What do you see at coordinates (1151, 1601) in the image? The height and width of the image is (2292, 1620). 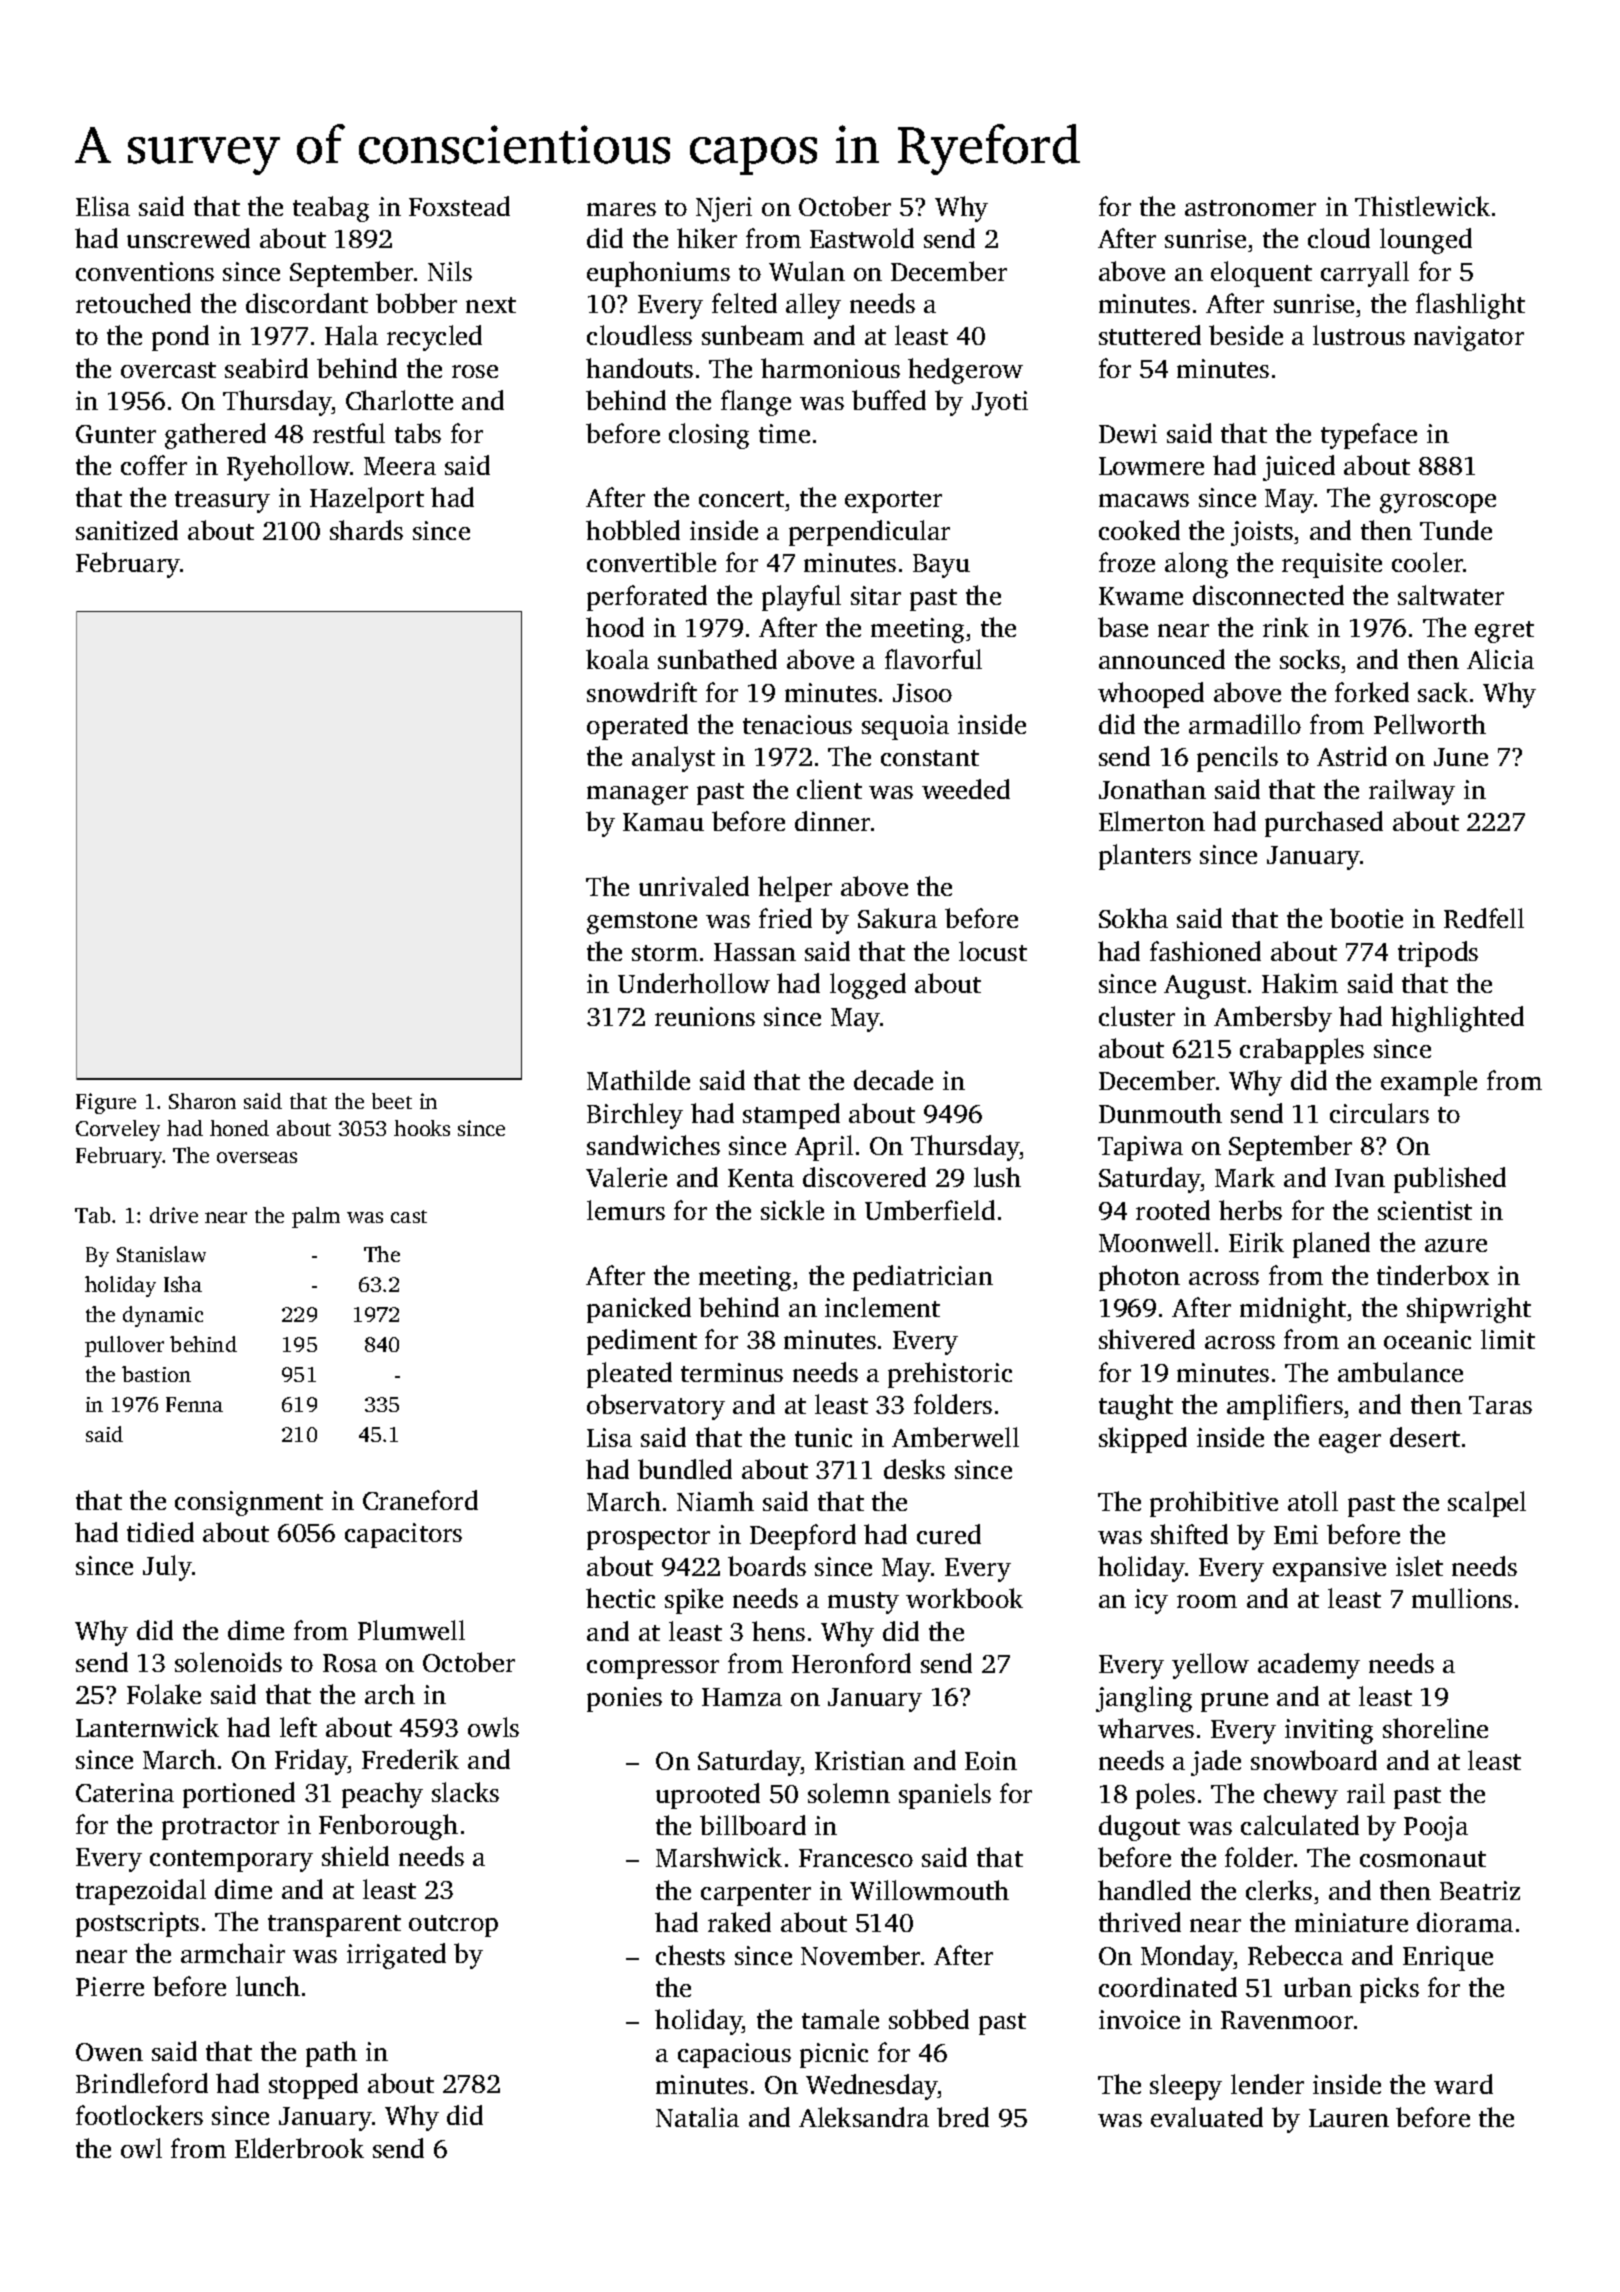 I see `icy` at bounding box center [1151, 1601].
